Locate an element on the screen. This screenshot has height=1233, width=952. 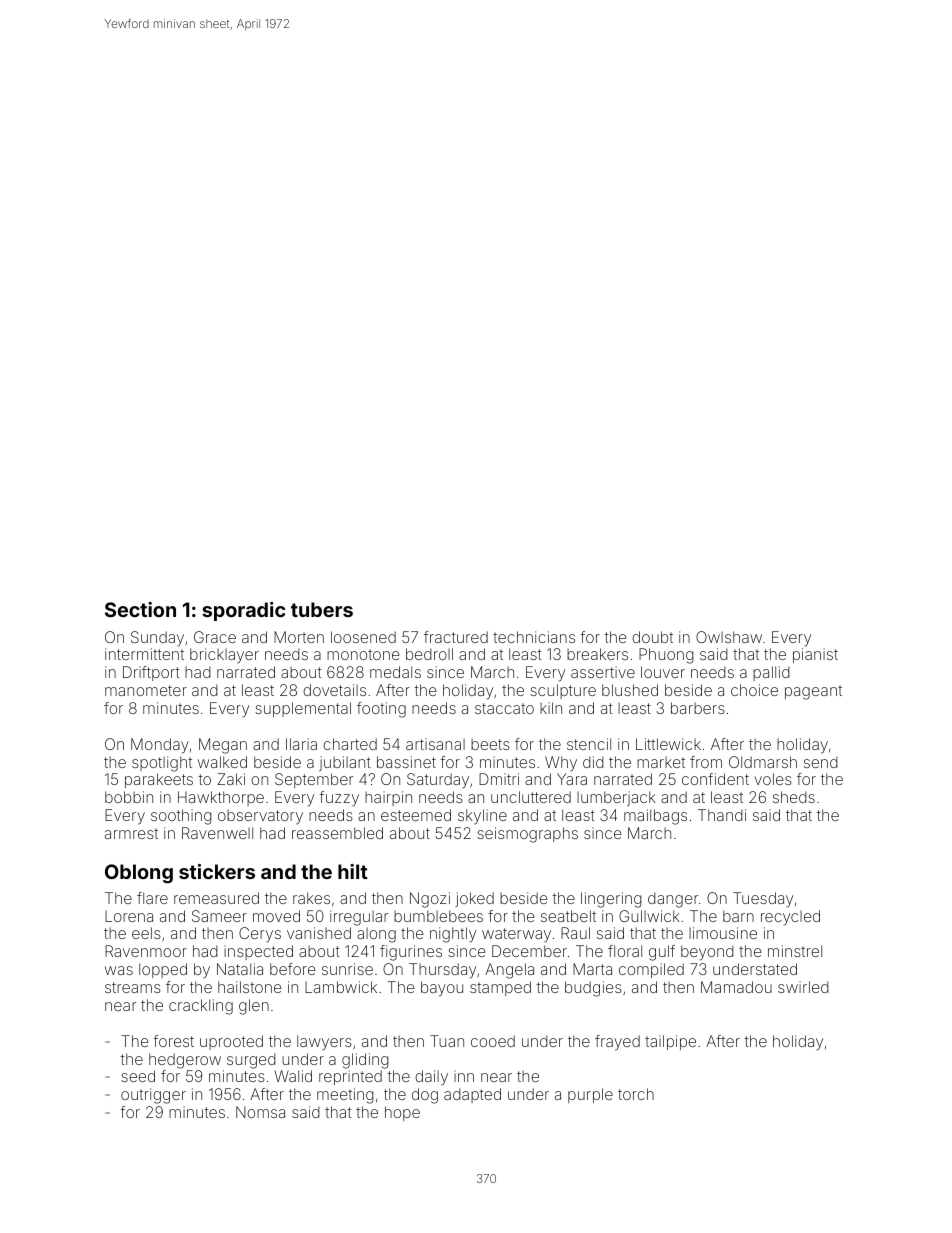
technicians is located at coordinates (534, 637).
